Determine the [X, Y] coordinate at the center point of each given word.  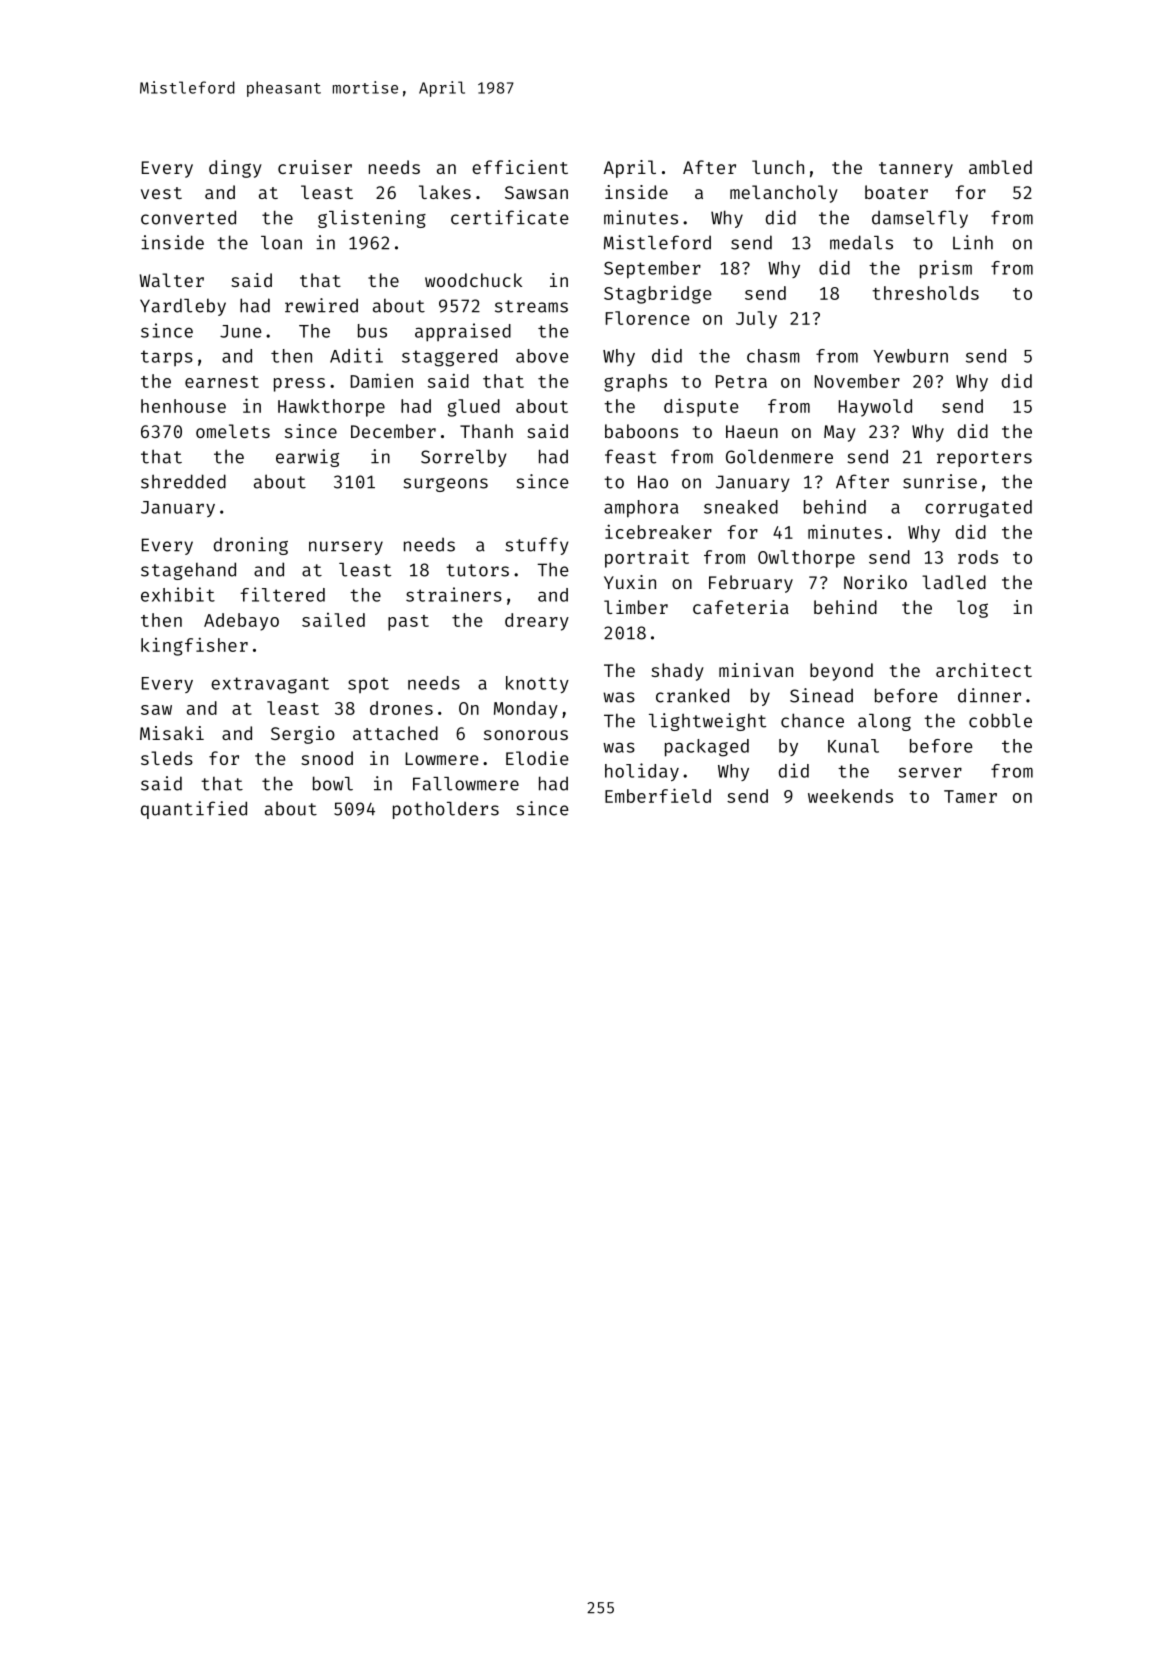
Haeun [752, 431]
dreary [537, 622]
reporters [984, 459]
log [972, 609]
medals [861, 242]
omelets [233, 431]
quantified [194, 810]
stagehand [188, 571]
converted [188, 217]
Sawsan [536, 192]
